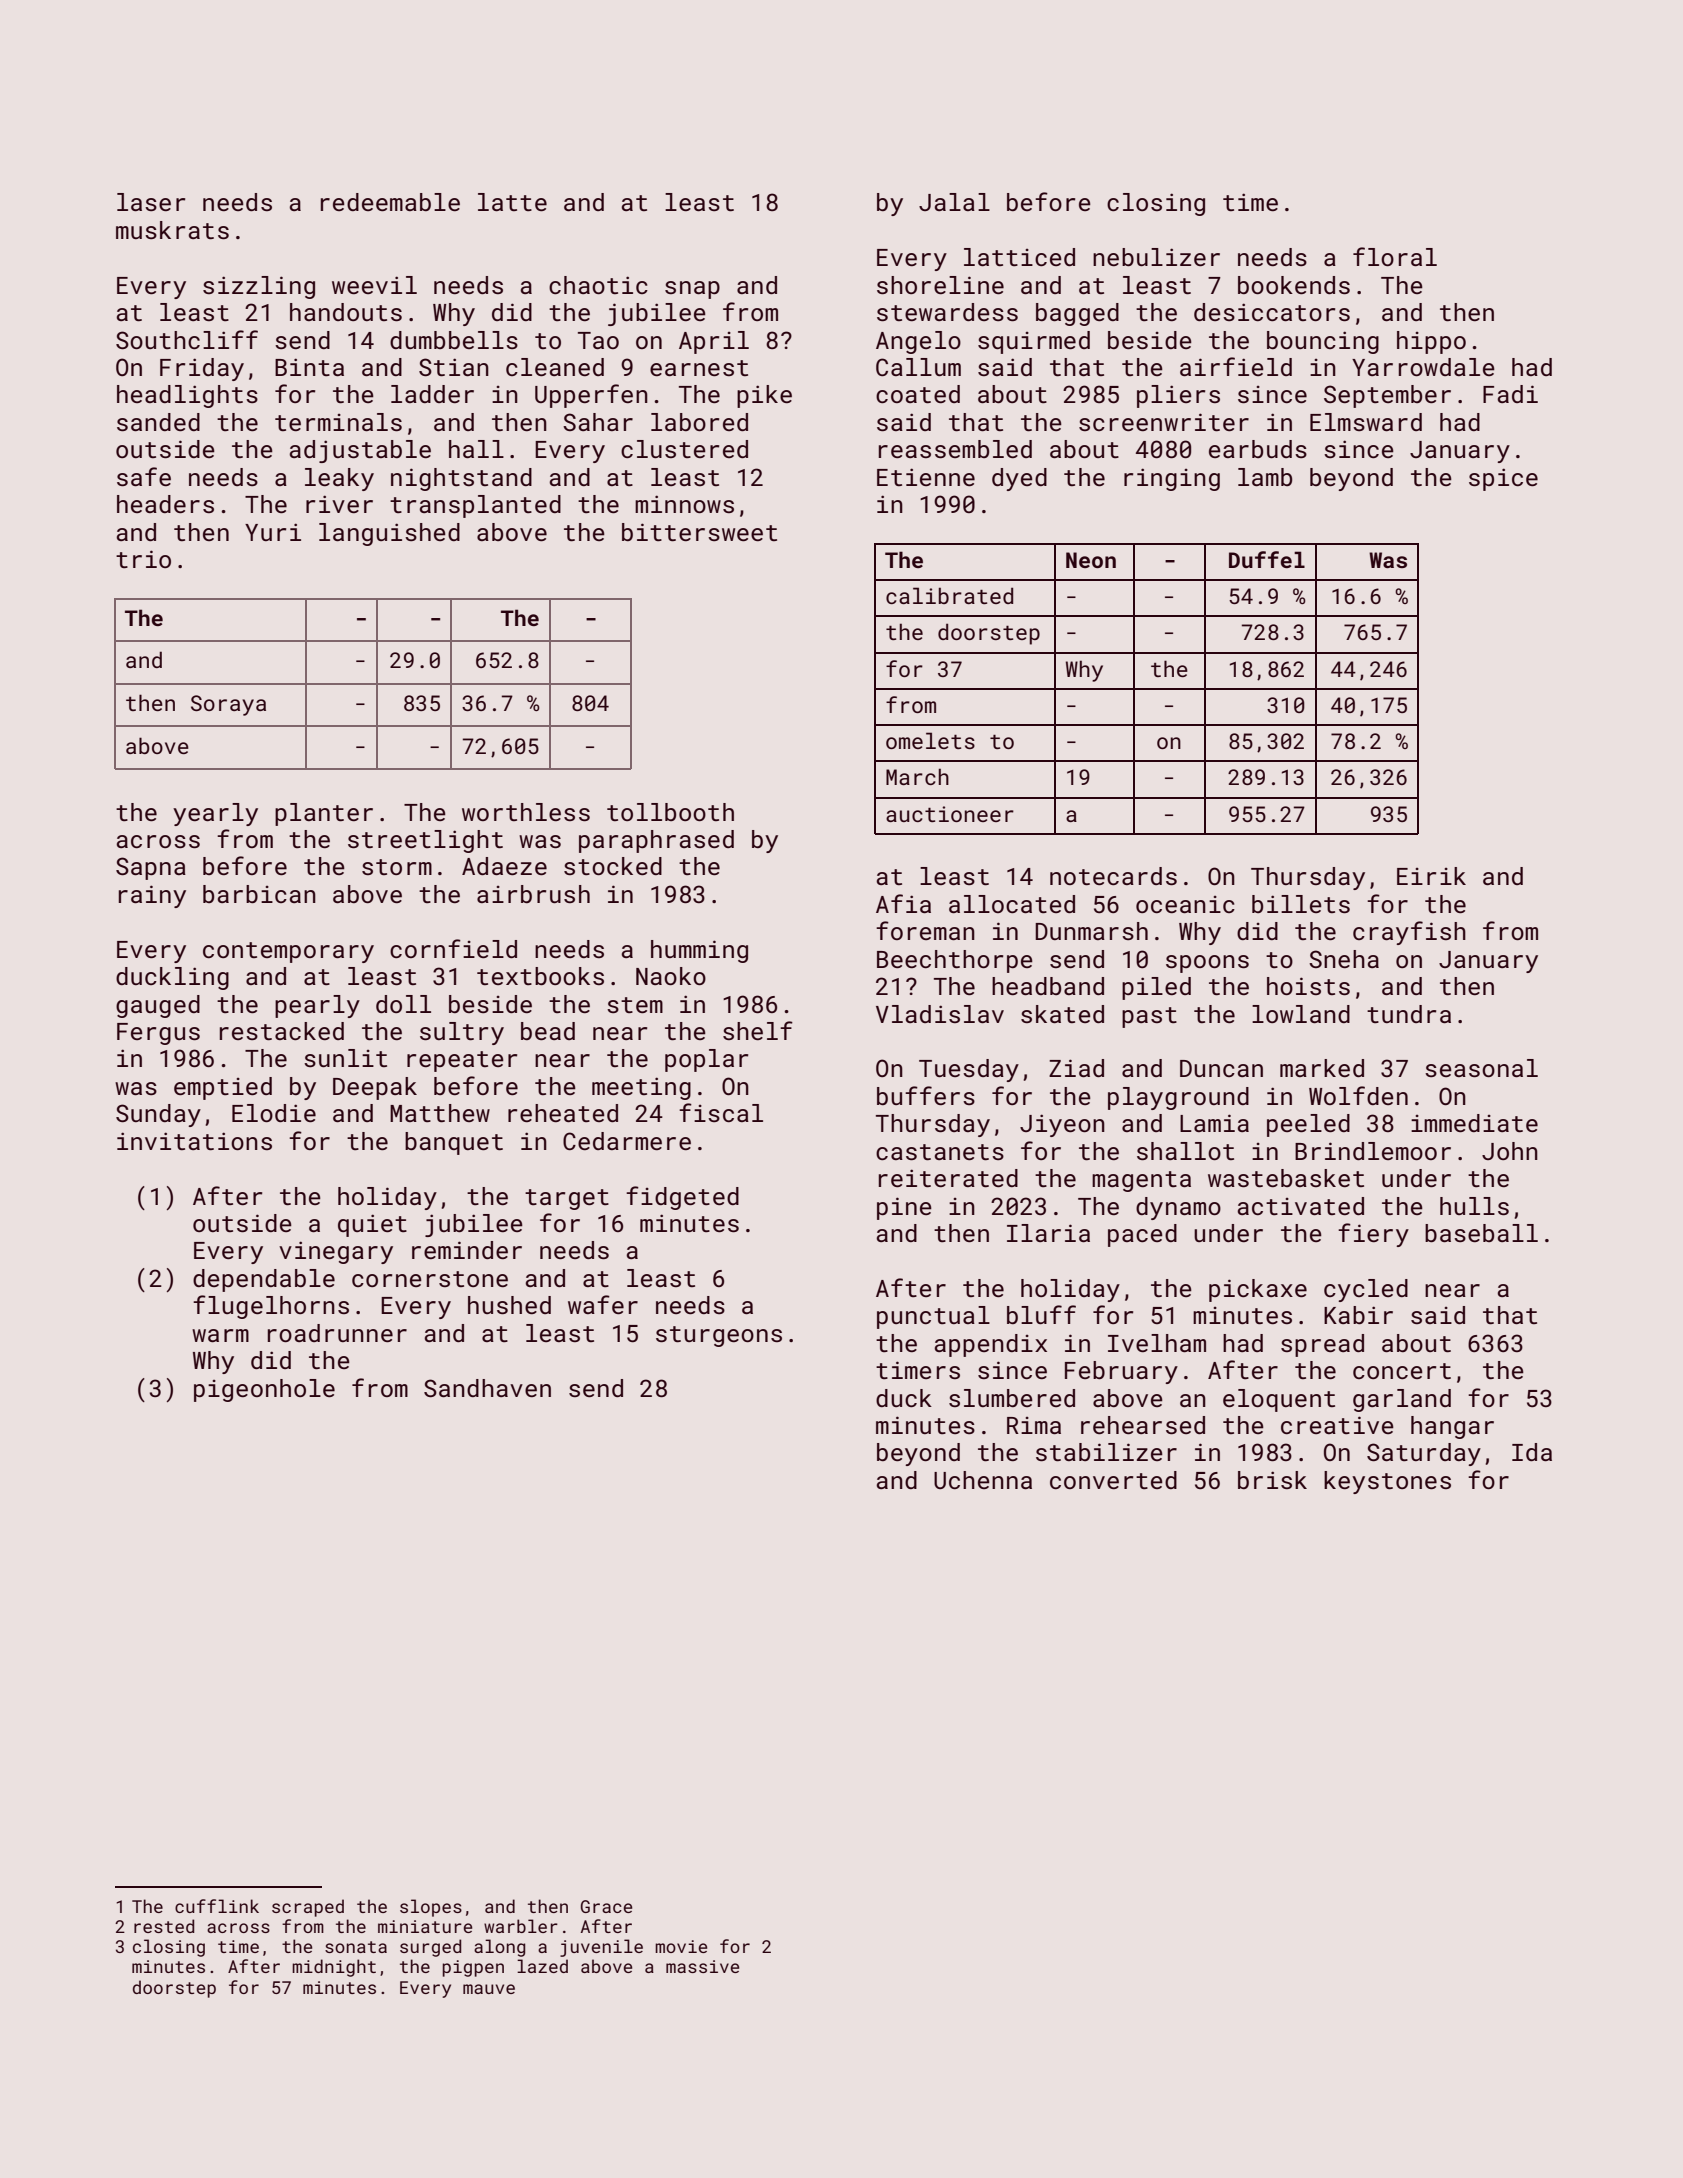 The width and height of the document is (1683, 2178). I want to click on Grace, so click(606, 1906).
